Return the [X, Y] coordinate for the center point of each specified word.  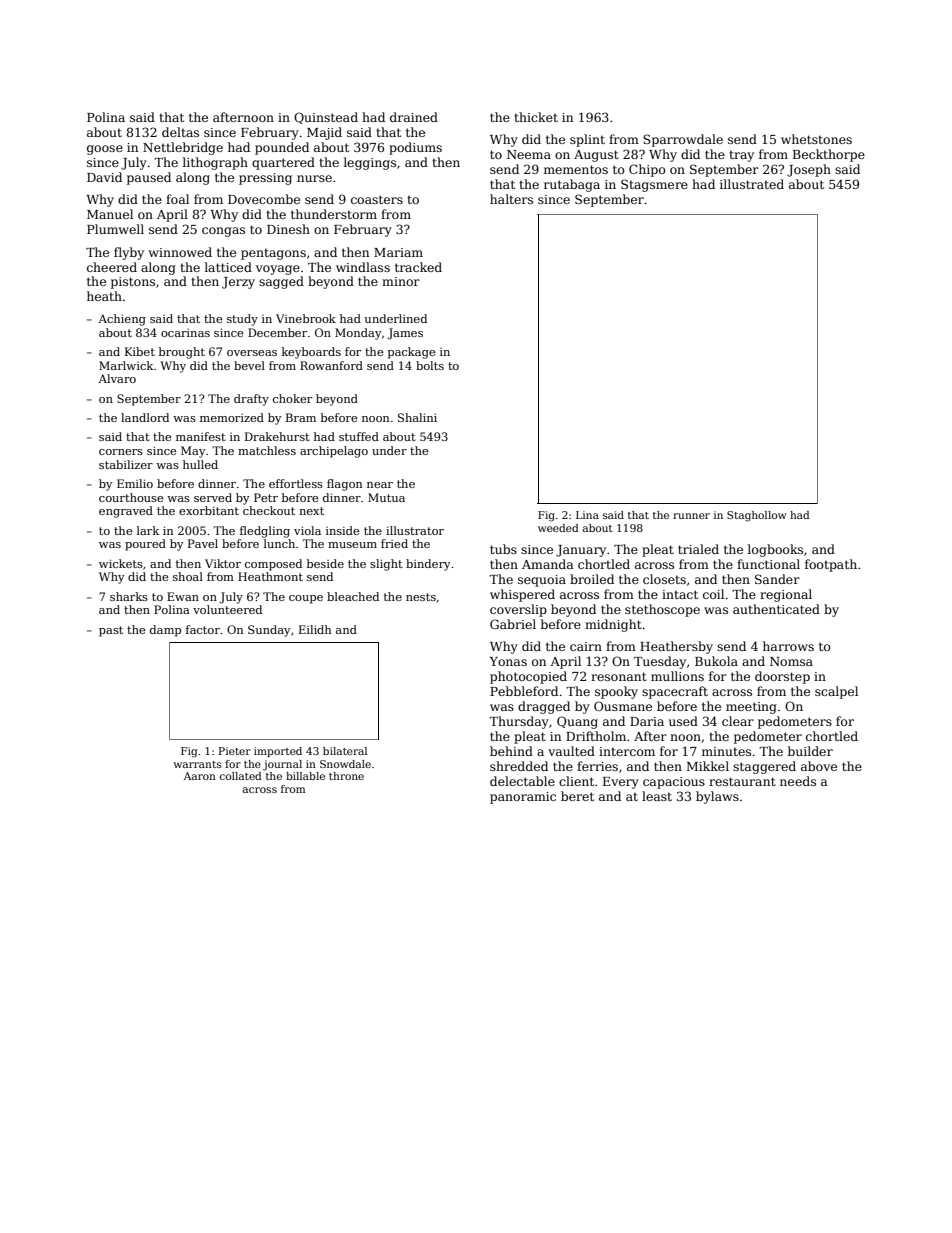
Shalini [417, 417]
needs [798, 781]
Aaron [200, 776]
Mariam [398, 252]
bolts [430, 365]
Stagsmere [654, 185]
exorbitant [209, 510]
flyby [129, 253]
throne [346, 776]
